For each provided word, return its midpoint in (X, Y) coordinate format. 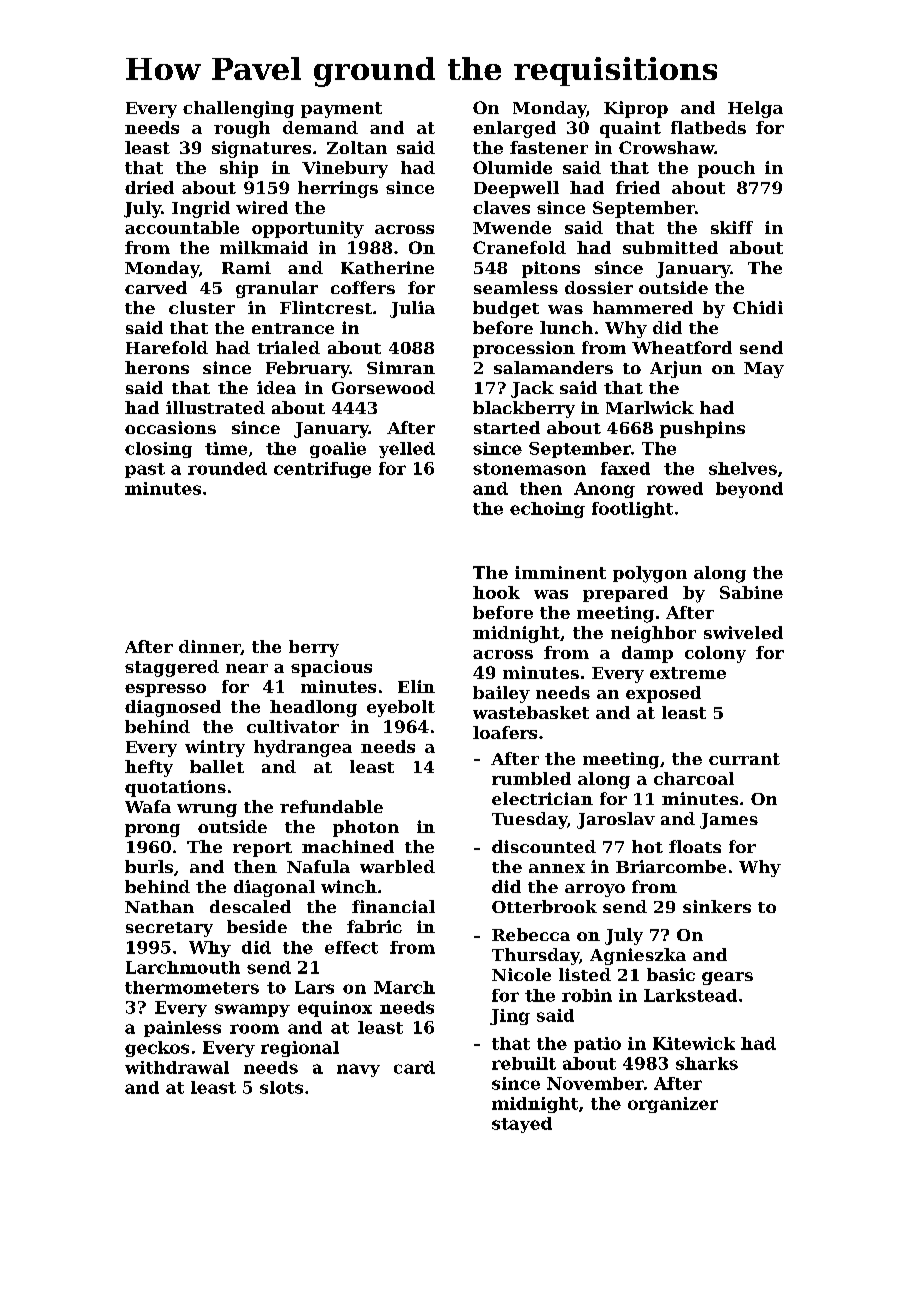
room (254, 1029)
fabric (374, 926)
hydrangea (303, 748)
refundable (331, 806)
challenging (238, 109)
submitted (670, 247)
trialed (288, 347)
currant (744, 759)
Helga (755, 109)
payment (341, 110)
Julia (412, 309)
